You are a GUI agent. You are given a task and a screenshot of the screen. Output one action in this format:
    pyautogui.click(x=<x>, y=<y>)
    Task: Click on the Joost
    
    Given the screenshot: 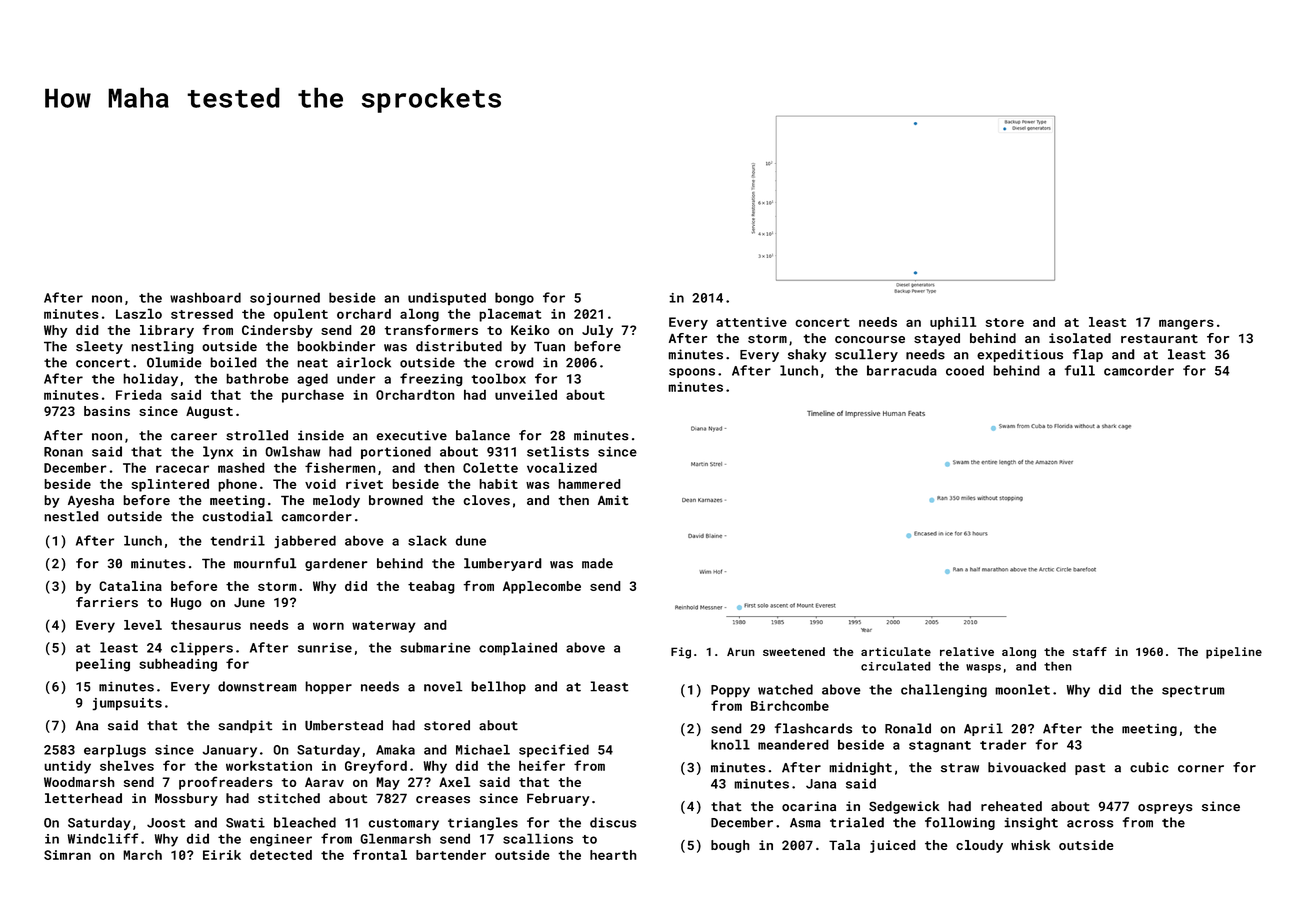 What is the action you would take?
    pyautogui.click(x=166, y=823)
